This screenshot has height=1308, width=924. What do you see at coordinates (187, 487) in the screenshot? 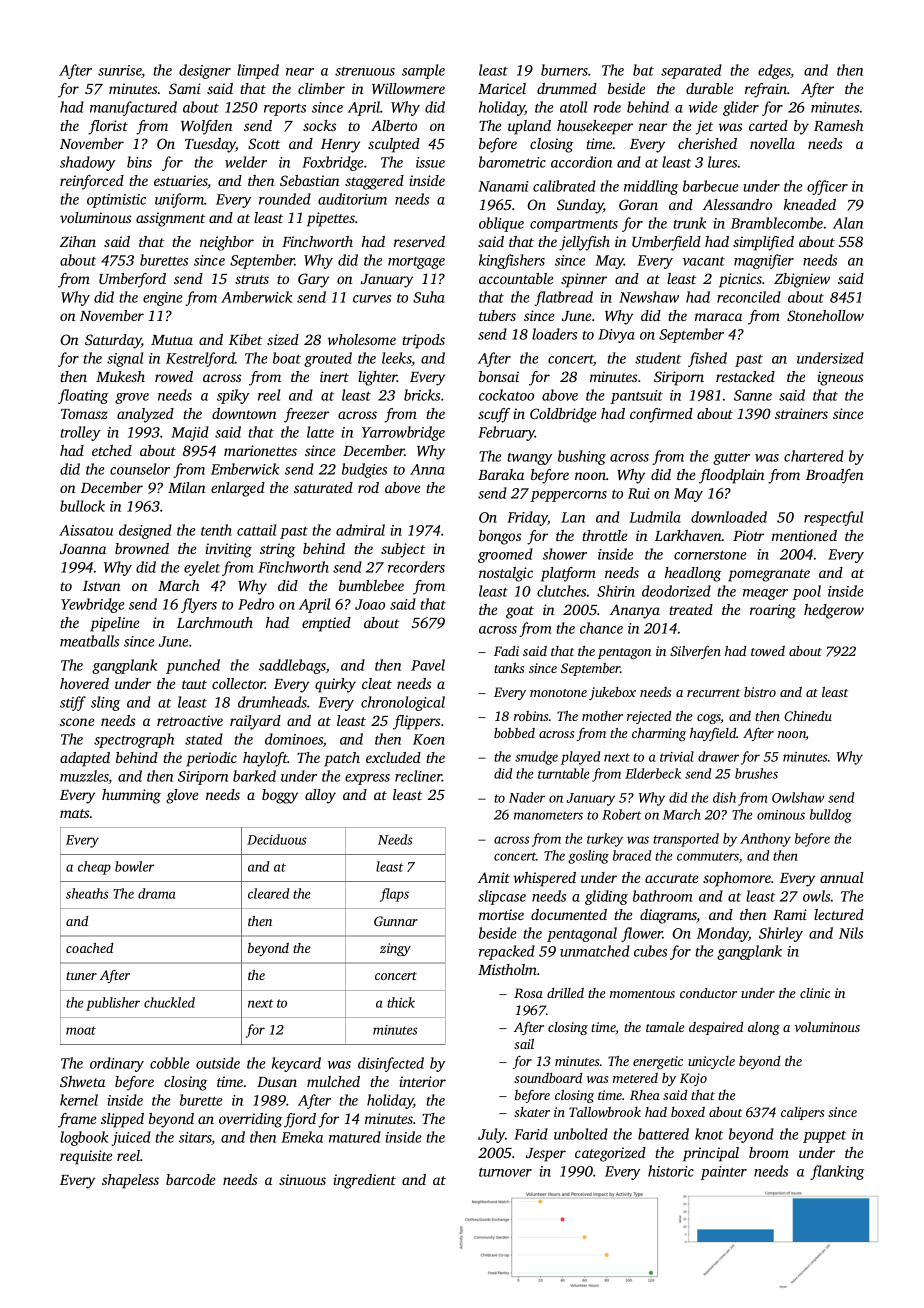
I see `Milan` at bounding box center [187, 487].
